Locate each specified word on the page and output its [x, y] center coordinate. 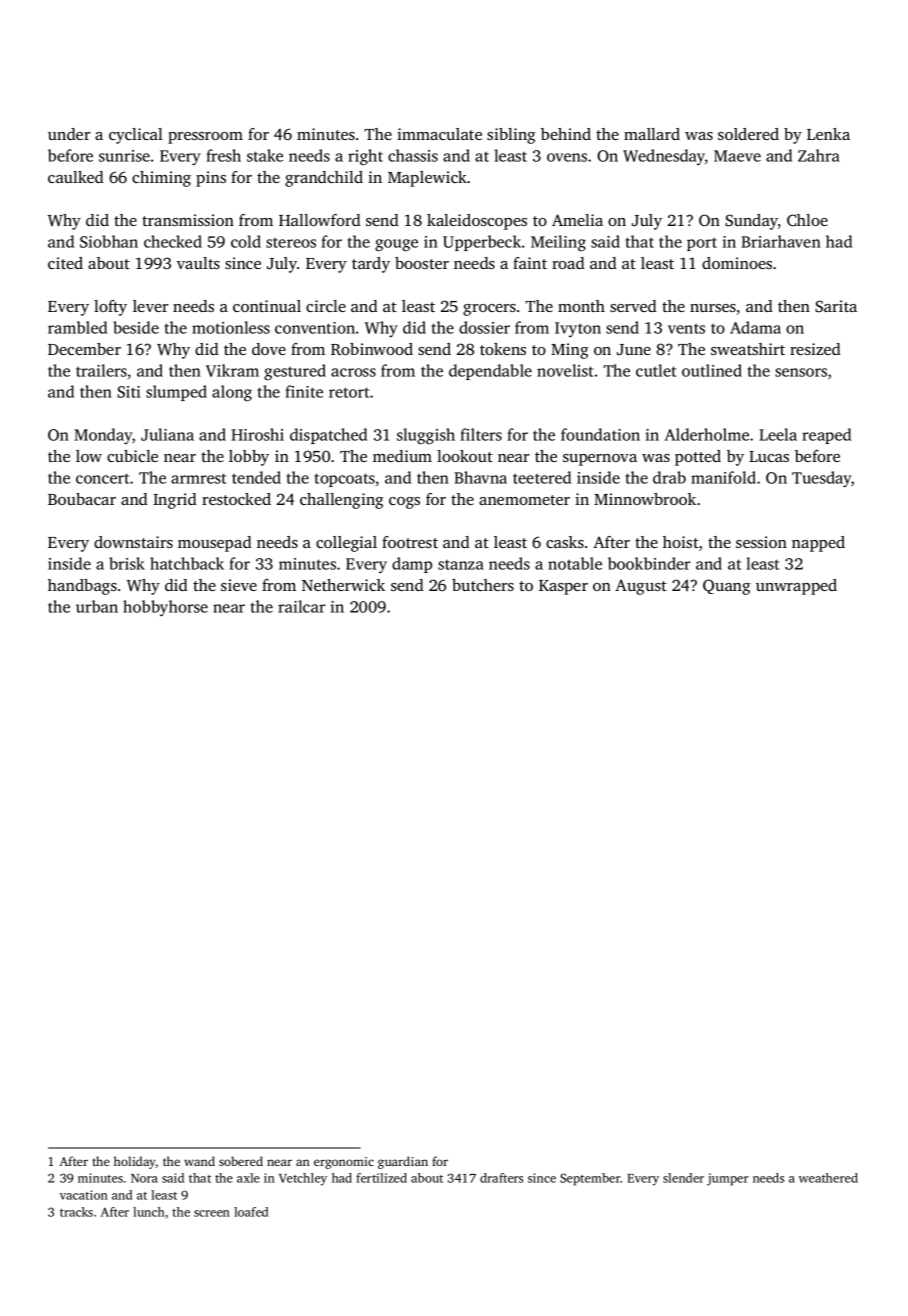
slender [683, 1178]
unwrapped [796, 587]
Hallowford [320, 220]
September [590, 1179]
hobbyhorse [165, 608]
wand [199, 1161]
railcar [302, 606]
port [702, 244]
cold [246, 241]
